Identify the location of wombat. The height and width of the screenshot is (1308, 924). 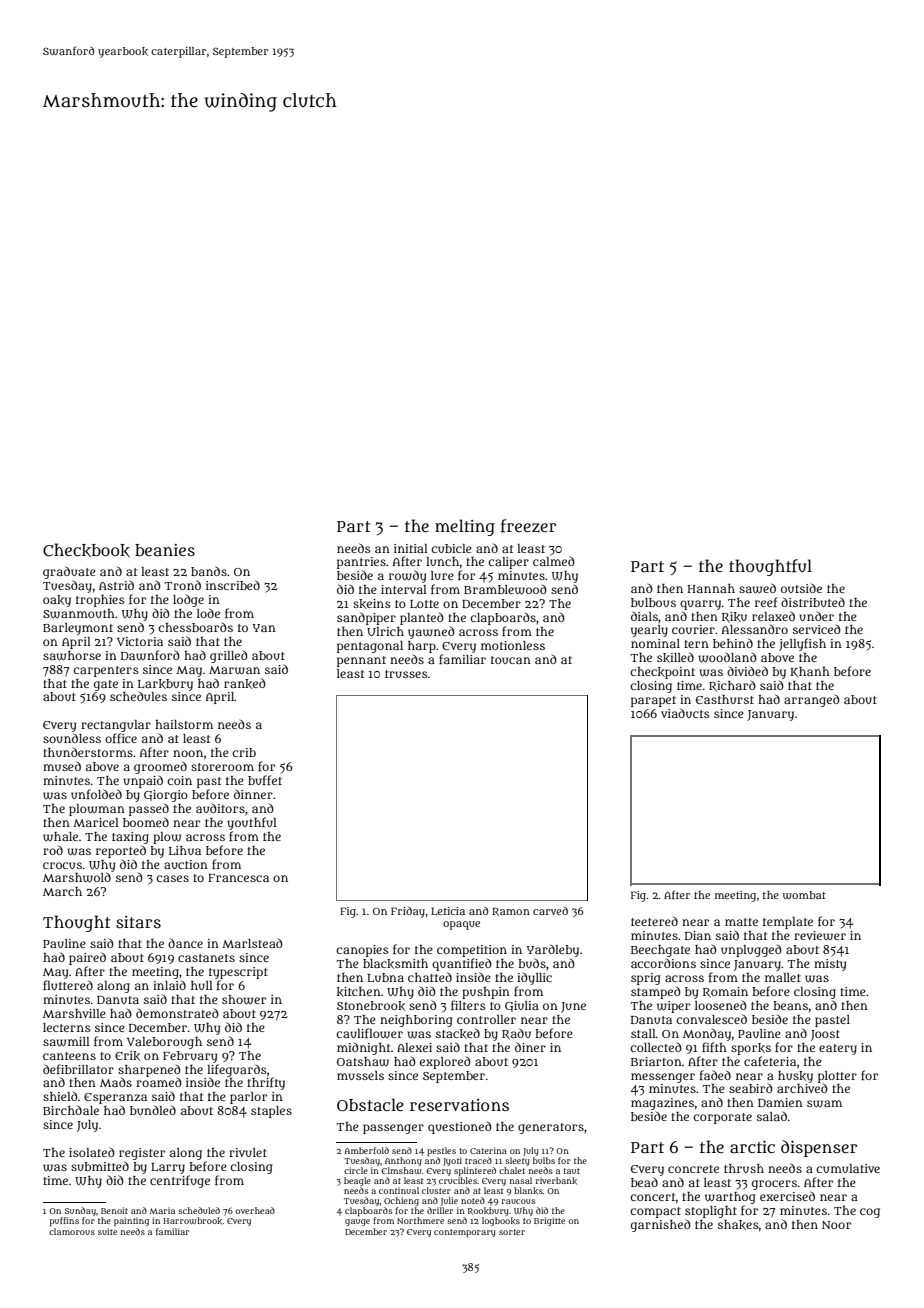
(804, 895).
